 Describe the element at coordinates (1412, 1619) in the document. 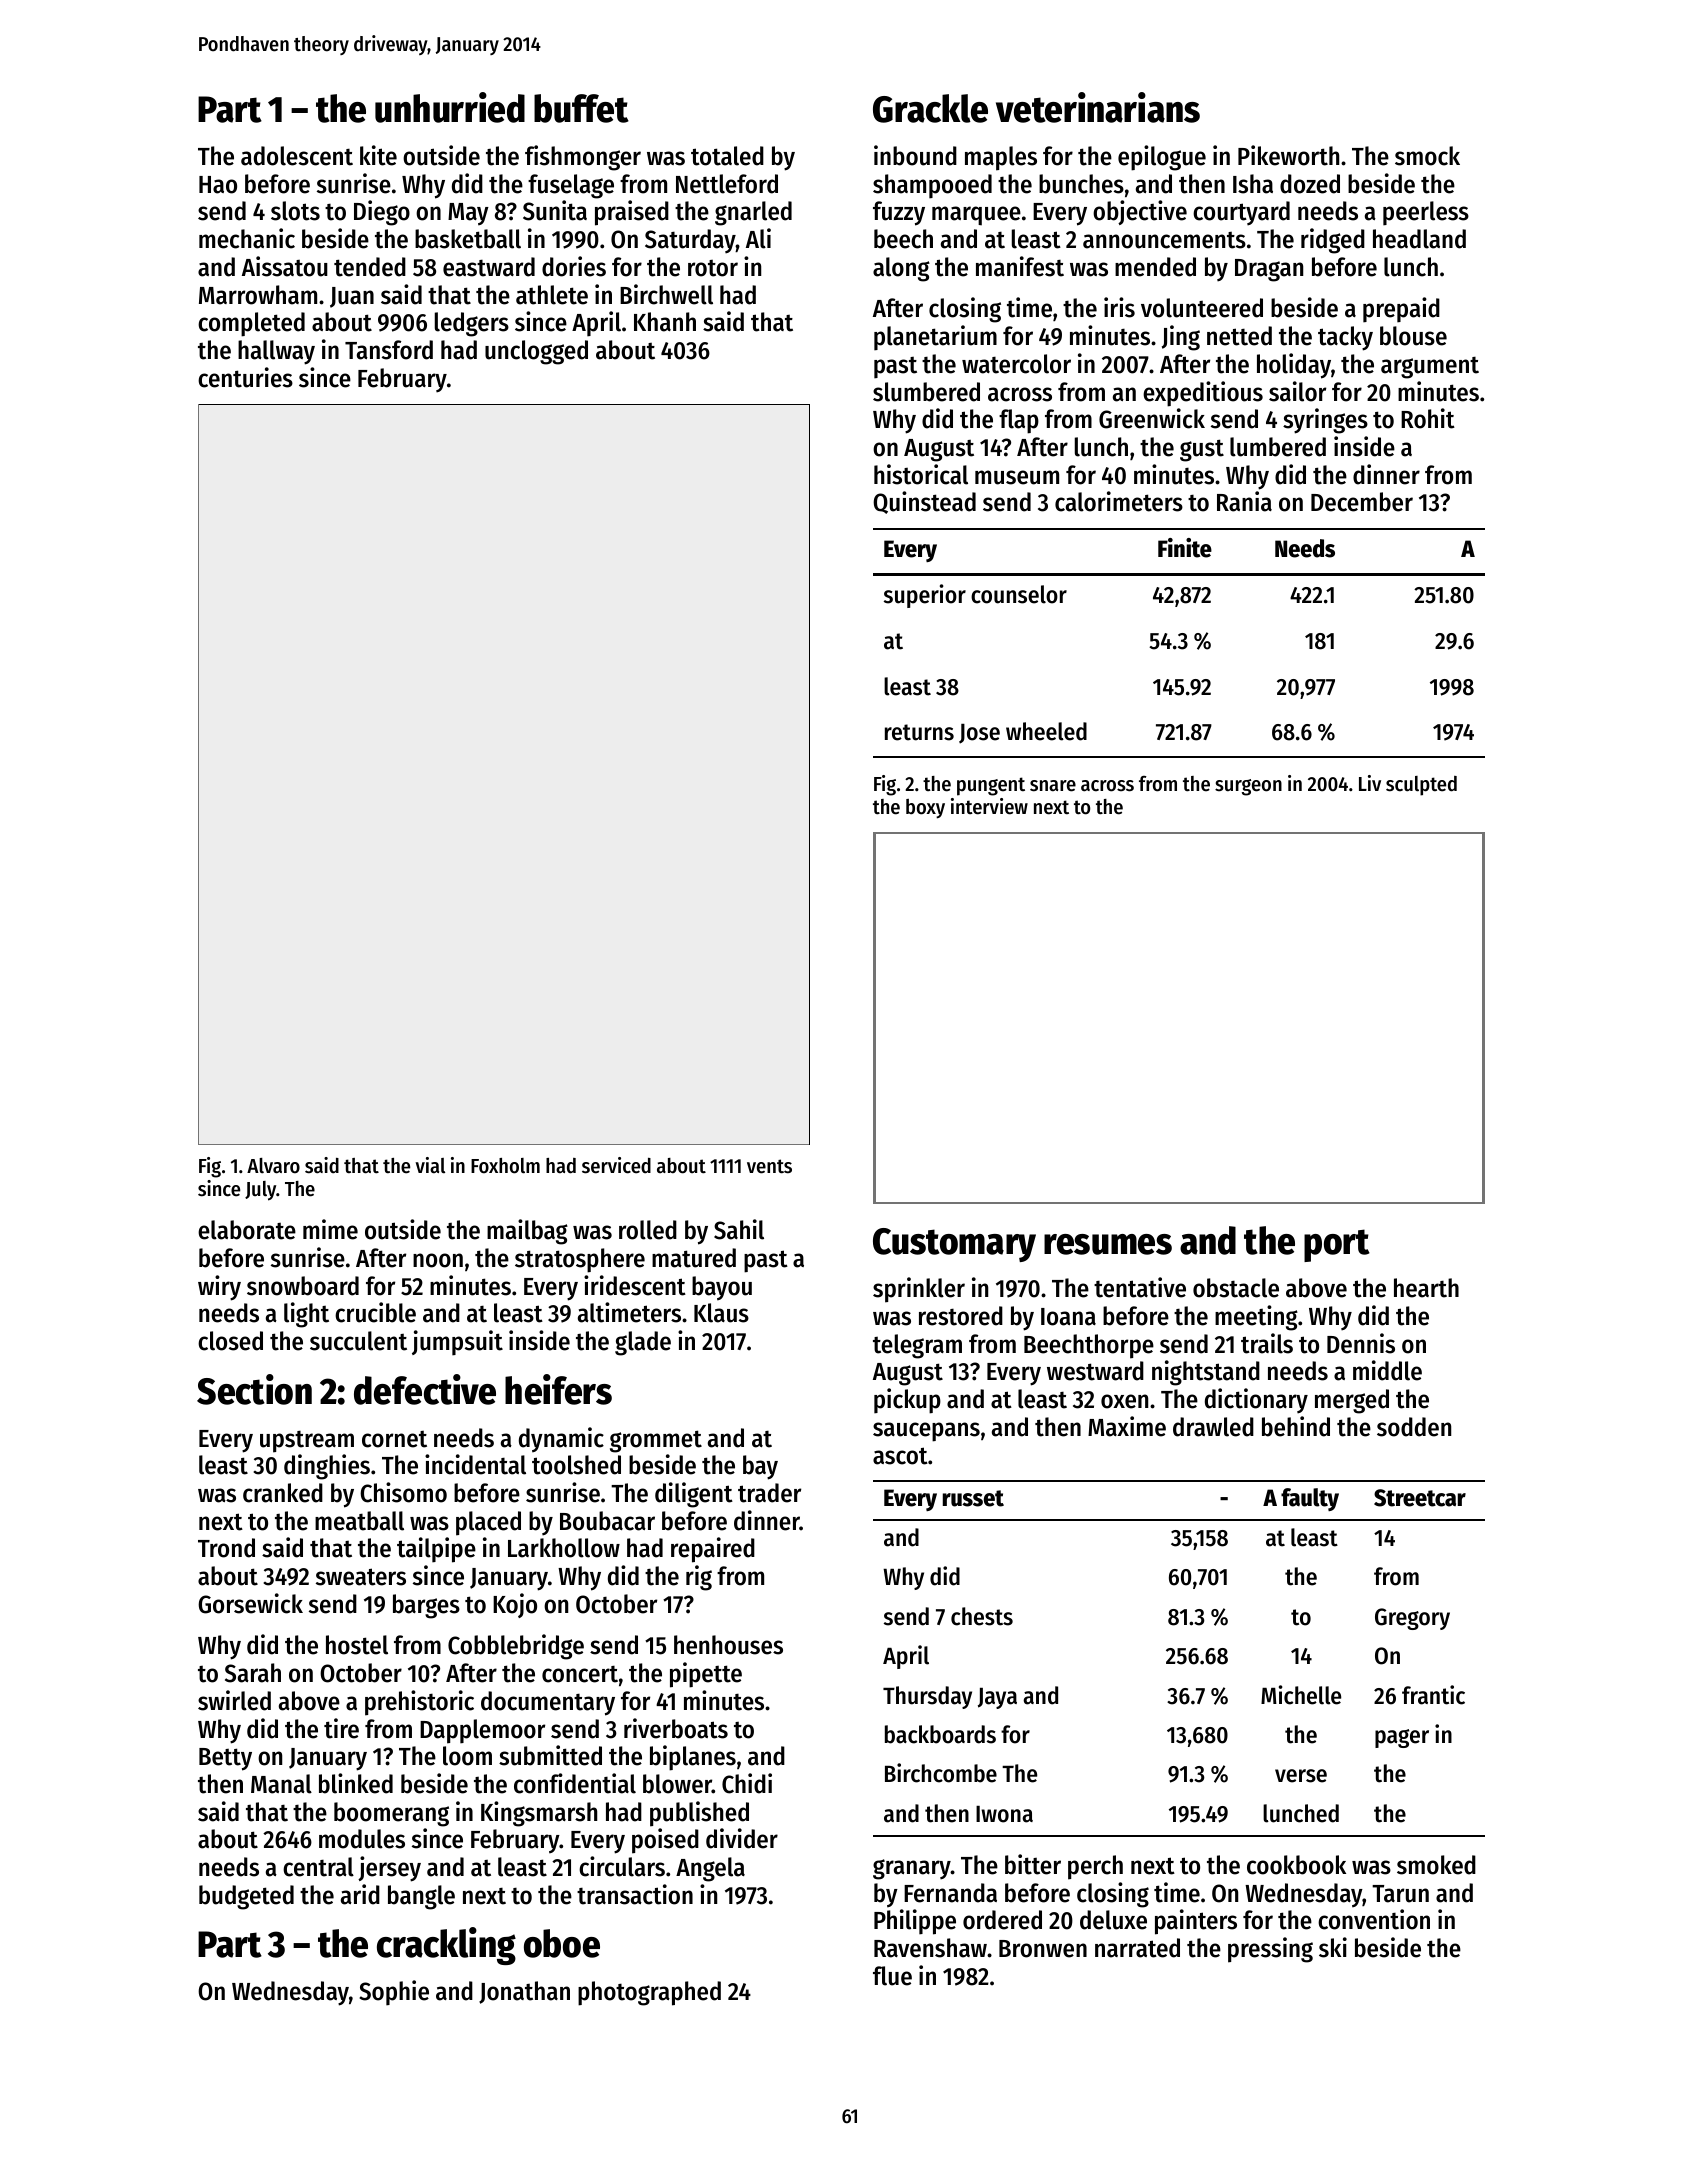

I see `Gregory` at that location.
